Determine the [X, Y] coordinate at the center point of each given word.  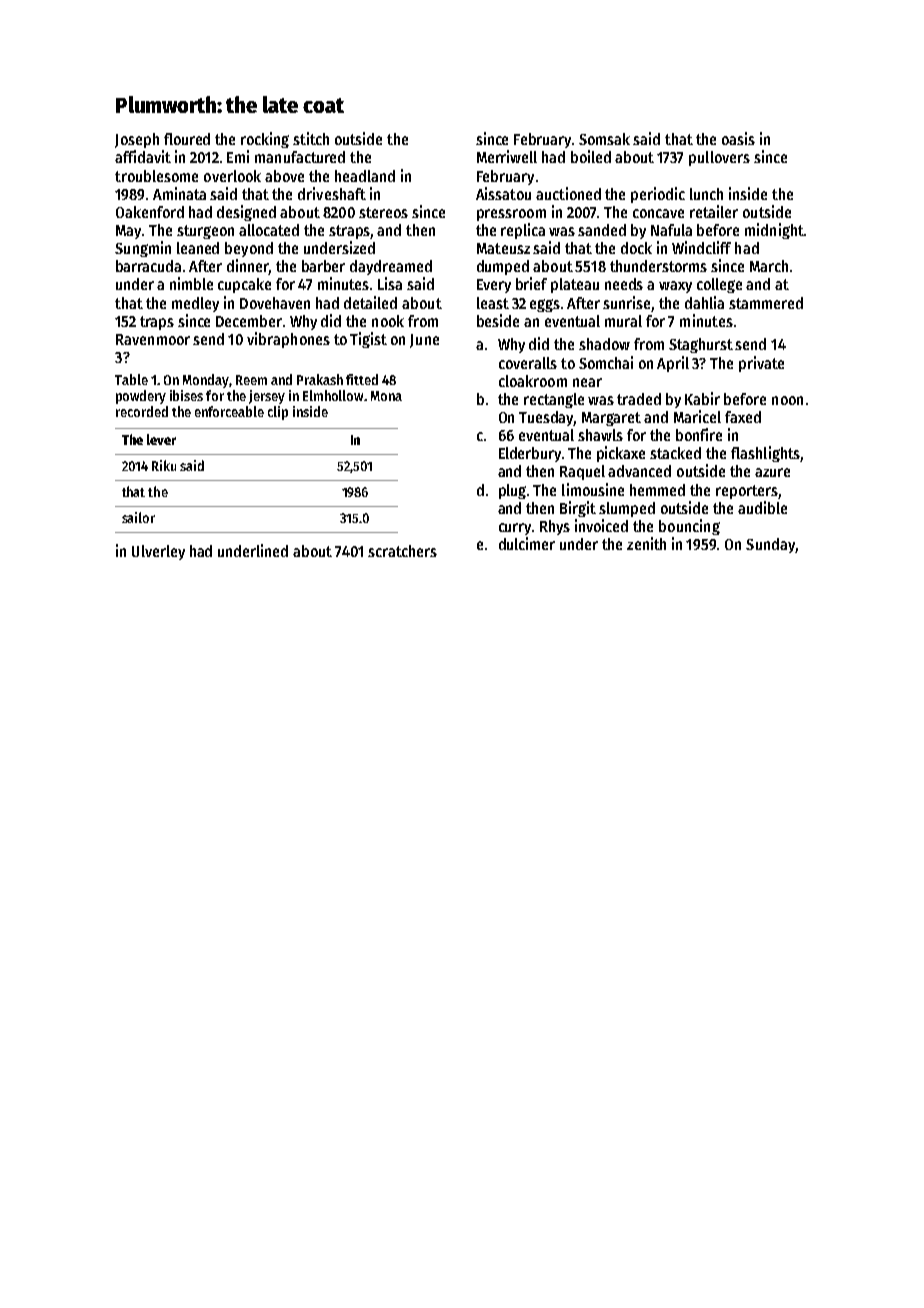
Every [494, 286]
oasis [738, 138]
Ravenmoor [153, 339]
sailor [138, 517]
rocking [265, 140]
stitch [311, 138]
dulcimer [527, 543]
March [769, 266]
